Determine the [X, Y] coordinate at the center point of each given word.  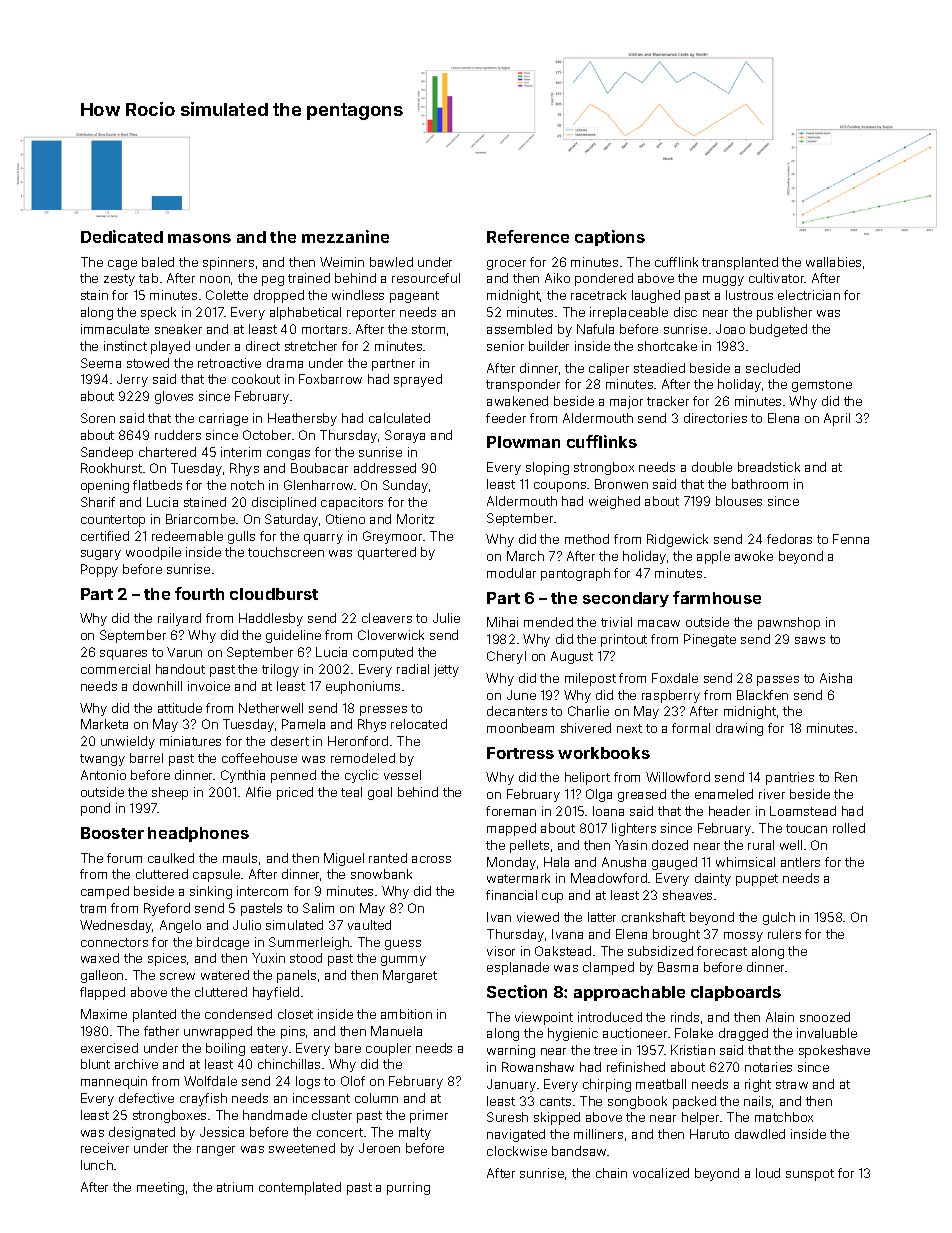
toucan [806, 828]
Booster [112, 833]
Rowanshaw [538, 1067]
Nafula [595, 329]
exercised [109, 1048]
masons [199, 238]
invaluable [827, 1033]
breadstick [769, 467]
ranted [388, 858]
